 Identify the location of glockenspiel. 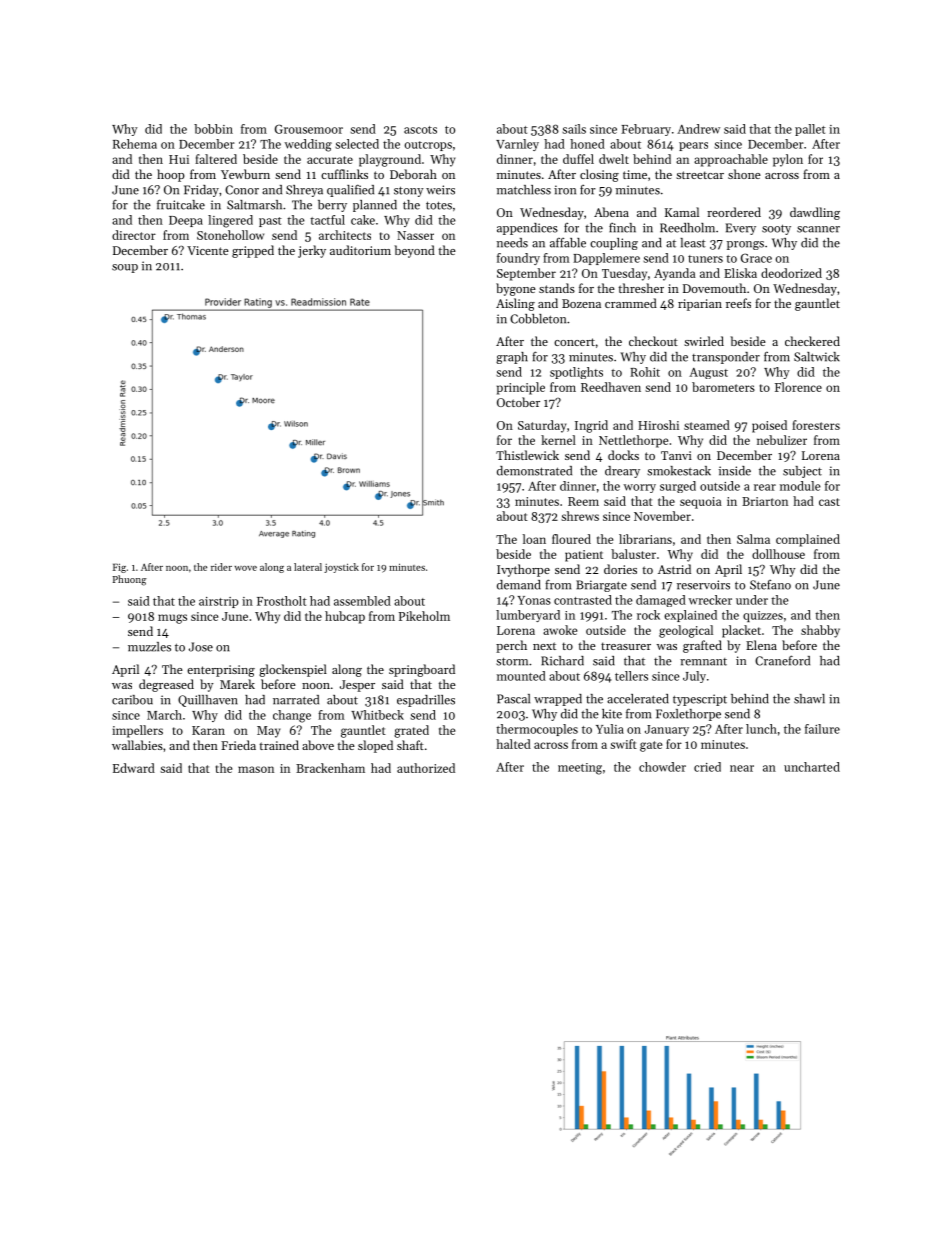
(293, 670).
